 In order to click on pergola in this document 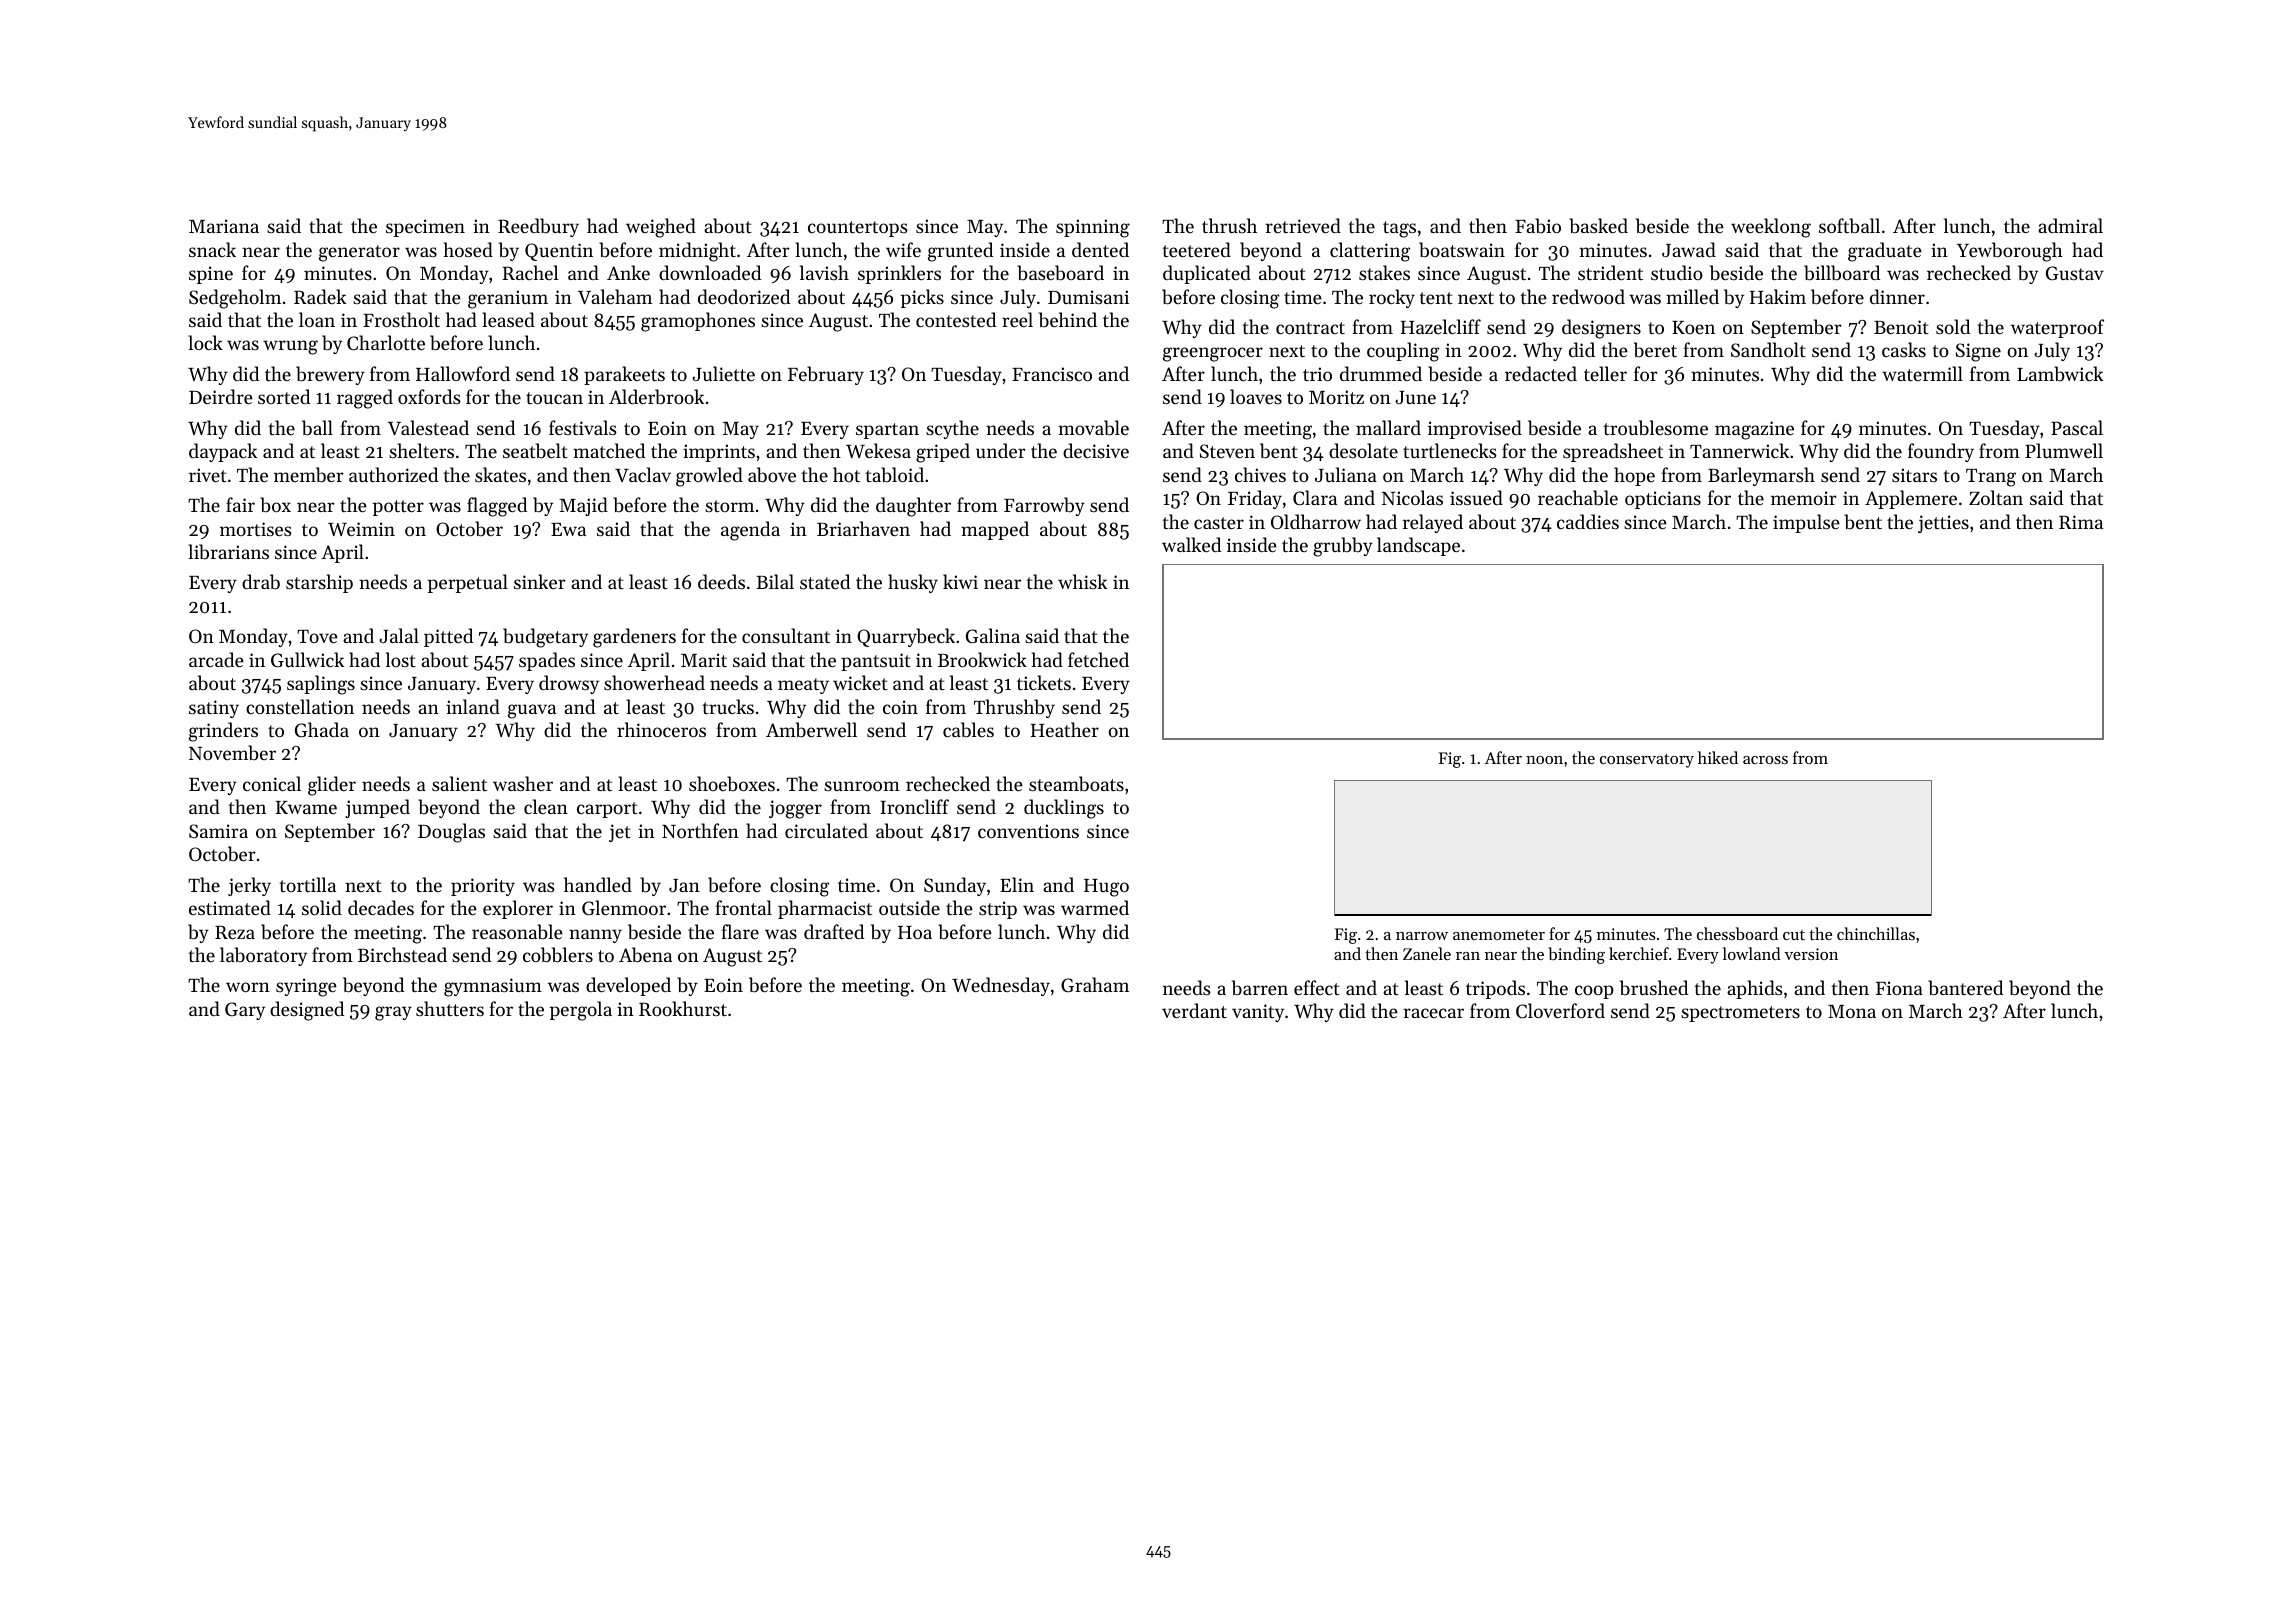, I will do `click(581, 1011)`.
